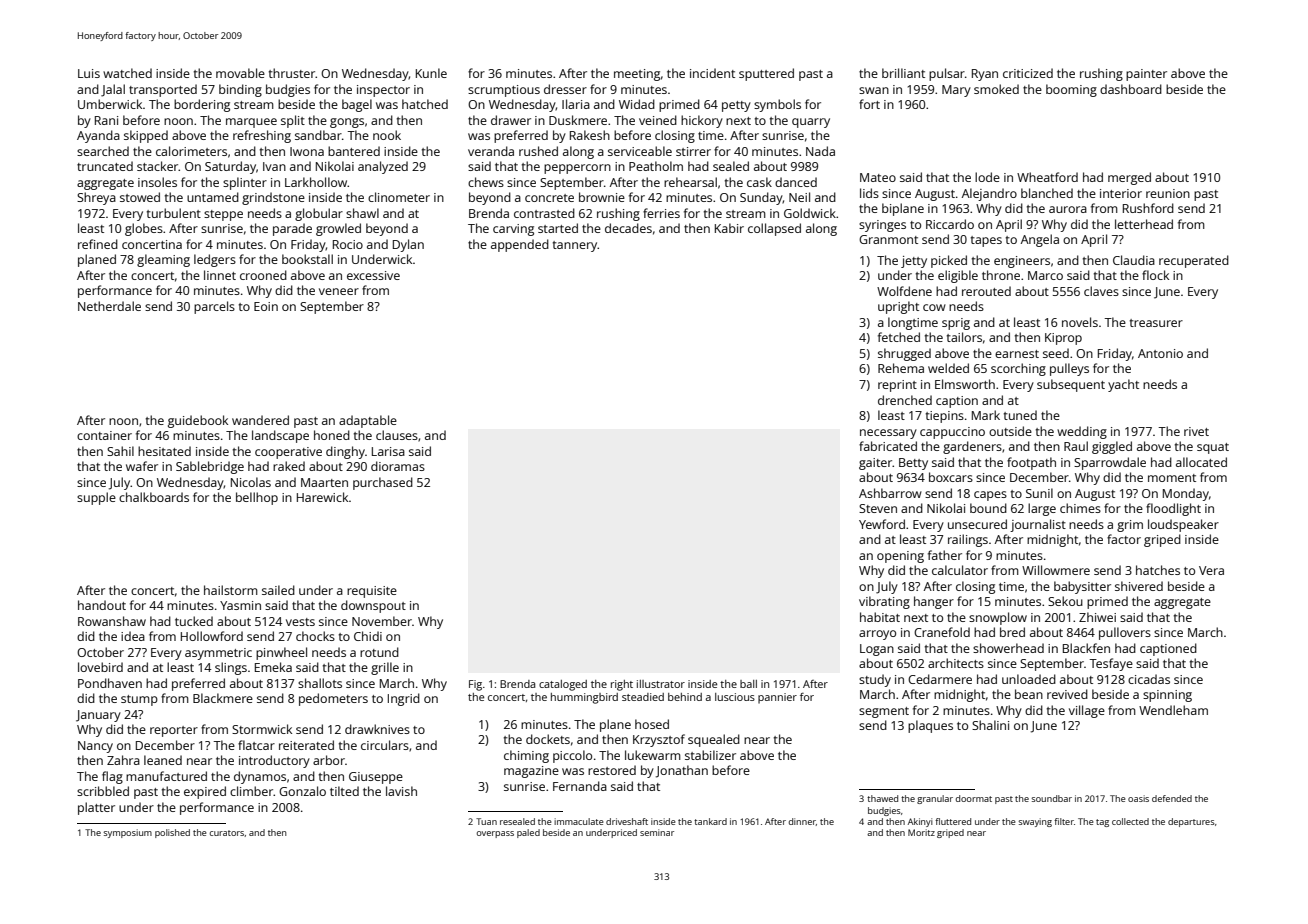 The image size is (1308, 924). Describe the element at coordinates (766, 74) in the screenshot. I see `sputtered` at that location.
